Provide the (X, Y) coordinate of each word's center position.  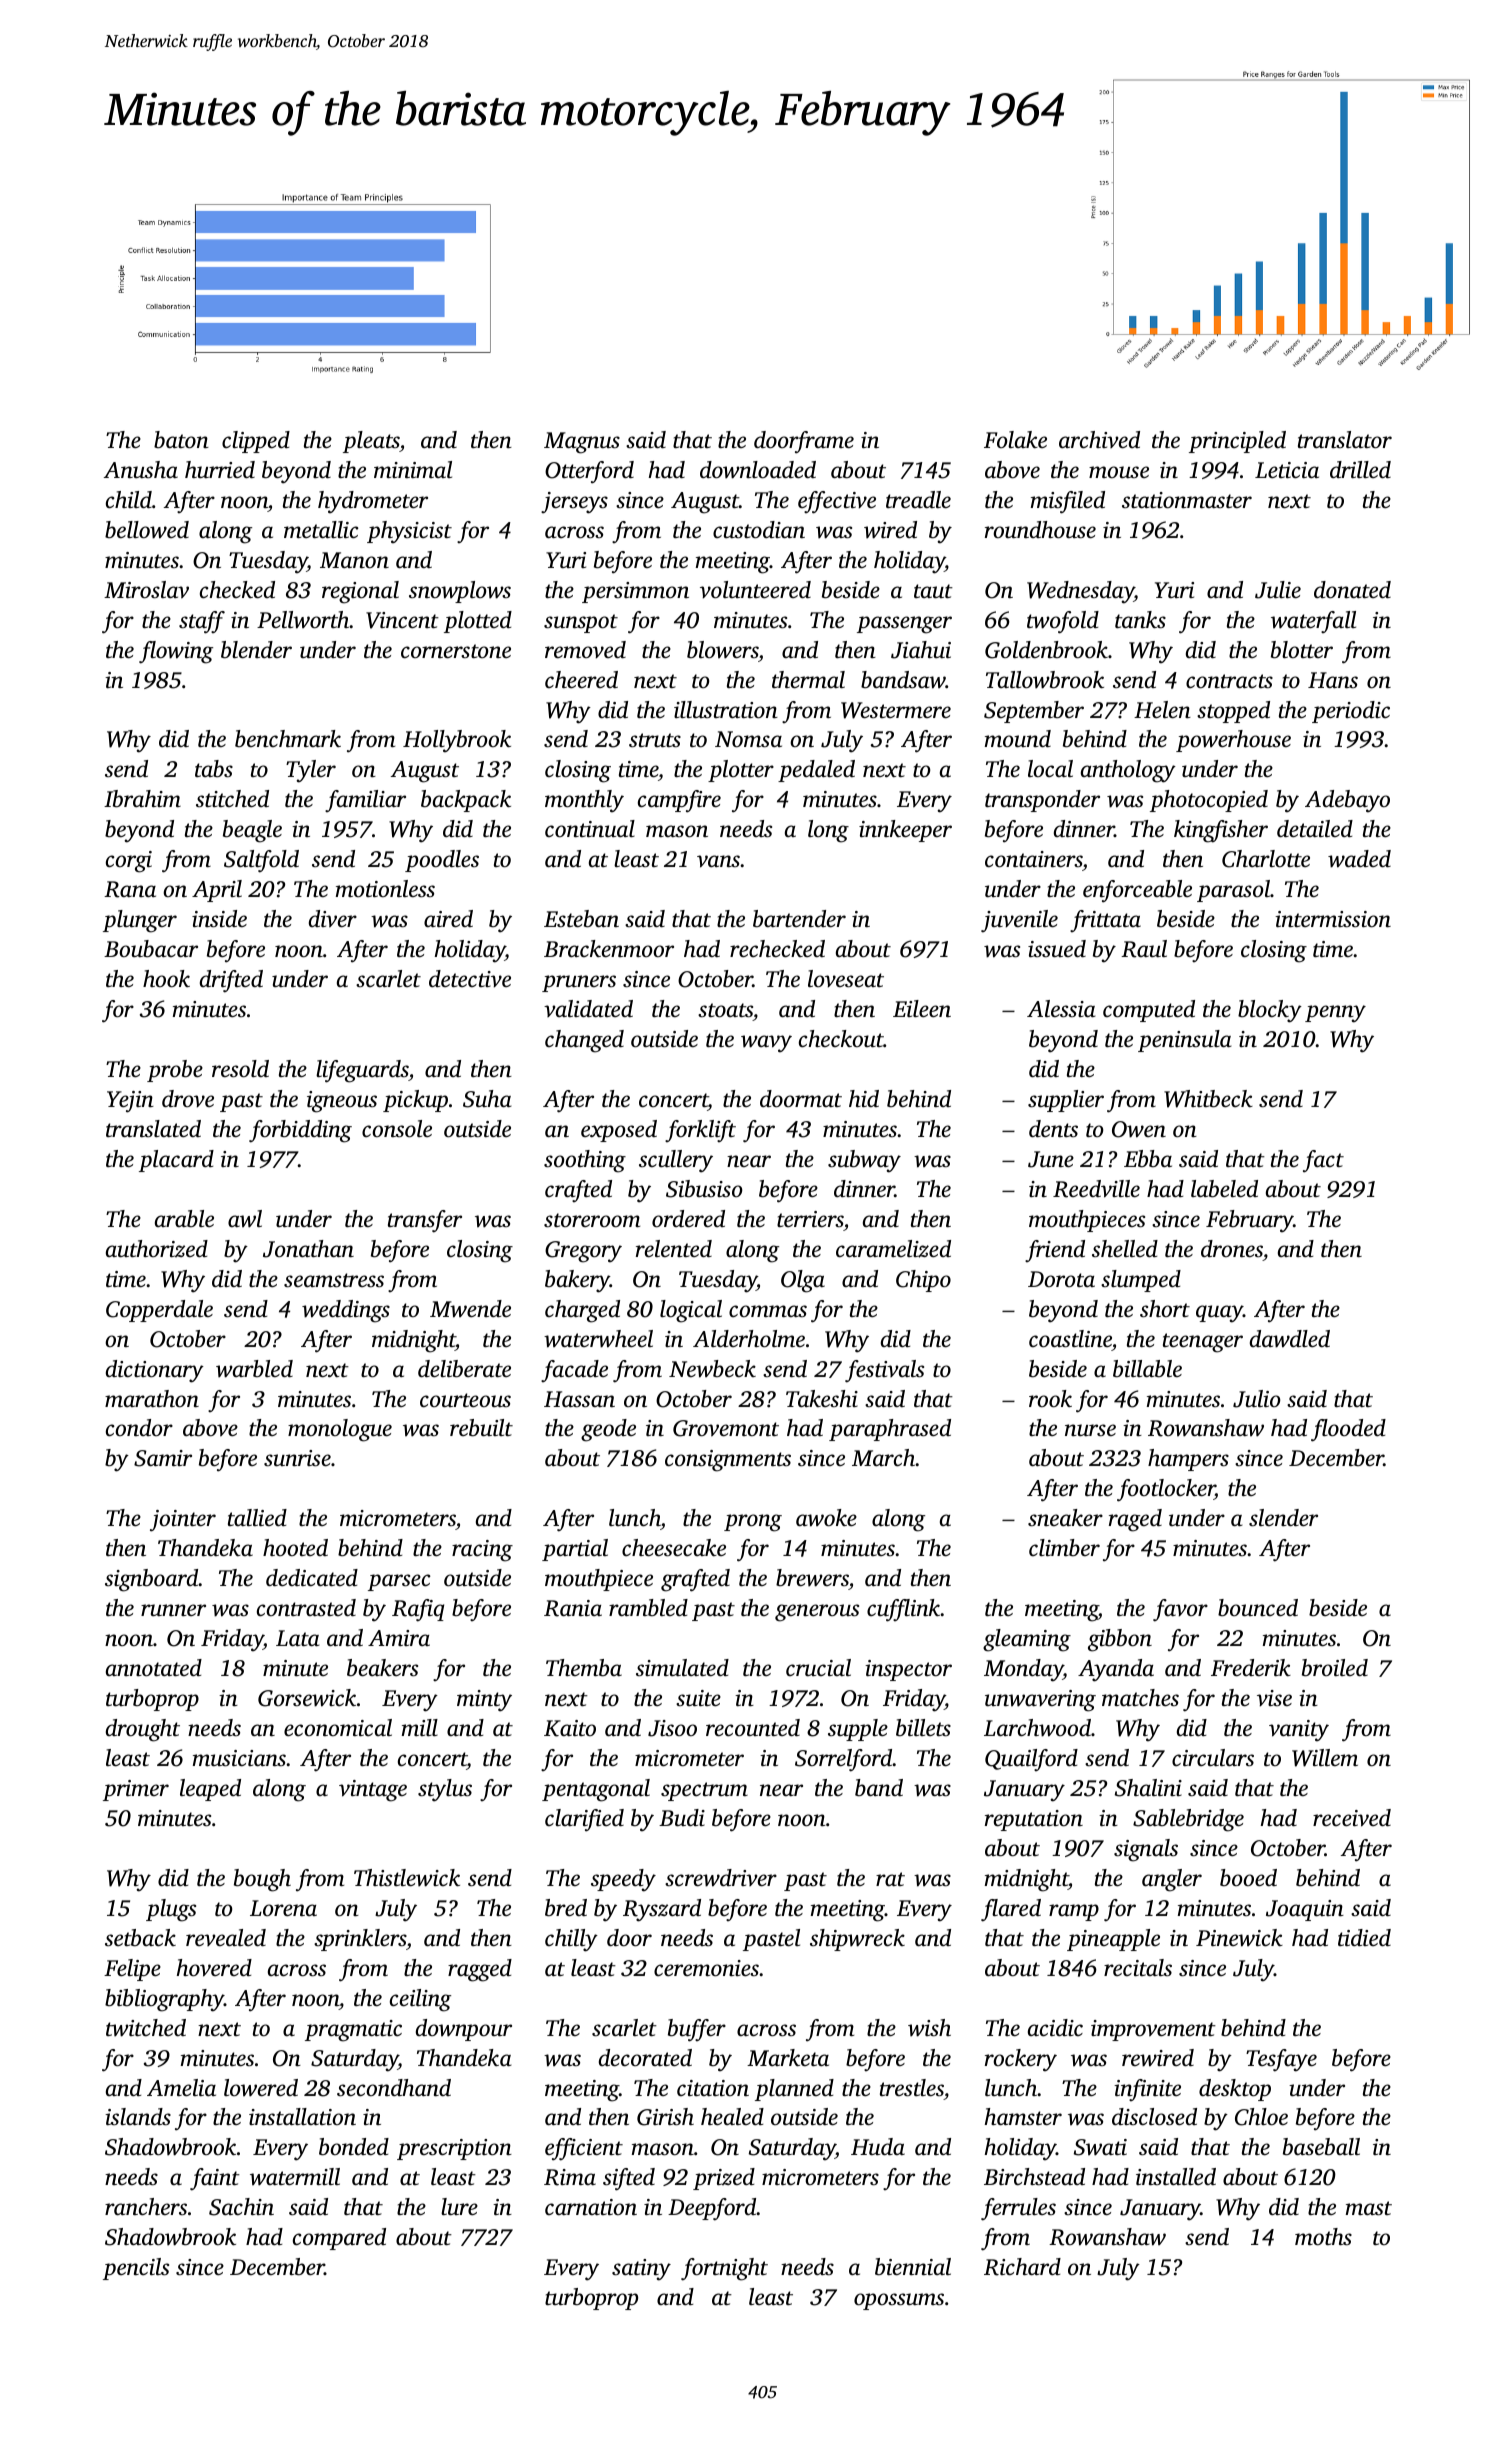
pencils (136, 2269)
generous (817, 1613)
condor (139, 1428)
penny (1335, 1014)
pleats (371, 442)
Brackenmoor (609, 949)
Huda (878, 2147)
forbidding (300, 1131)
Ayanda (1116, 1670)
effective (837, 502)
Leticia (1287, 470)
